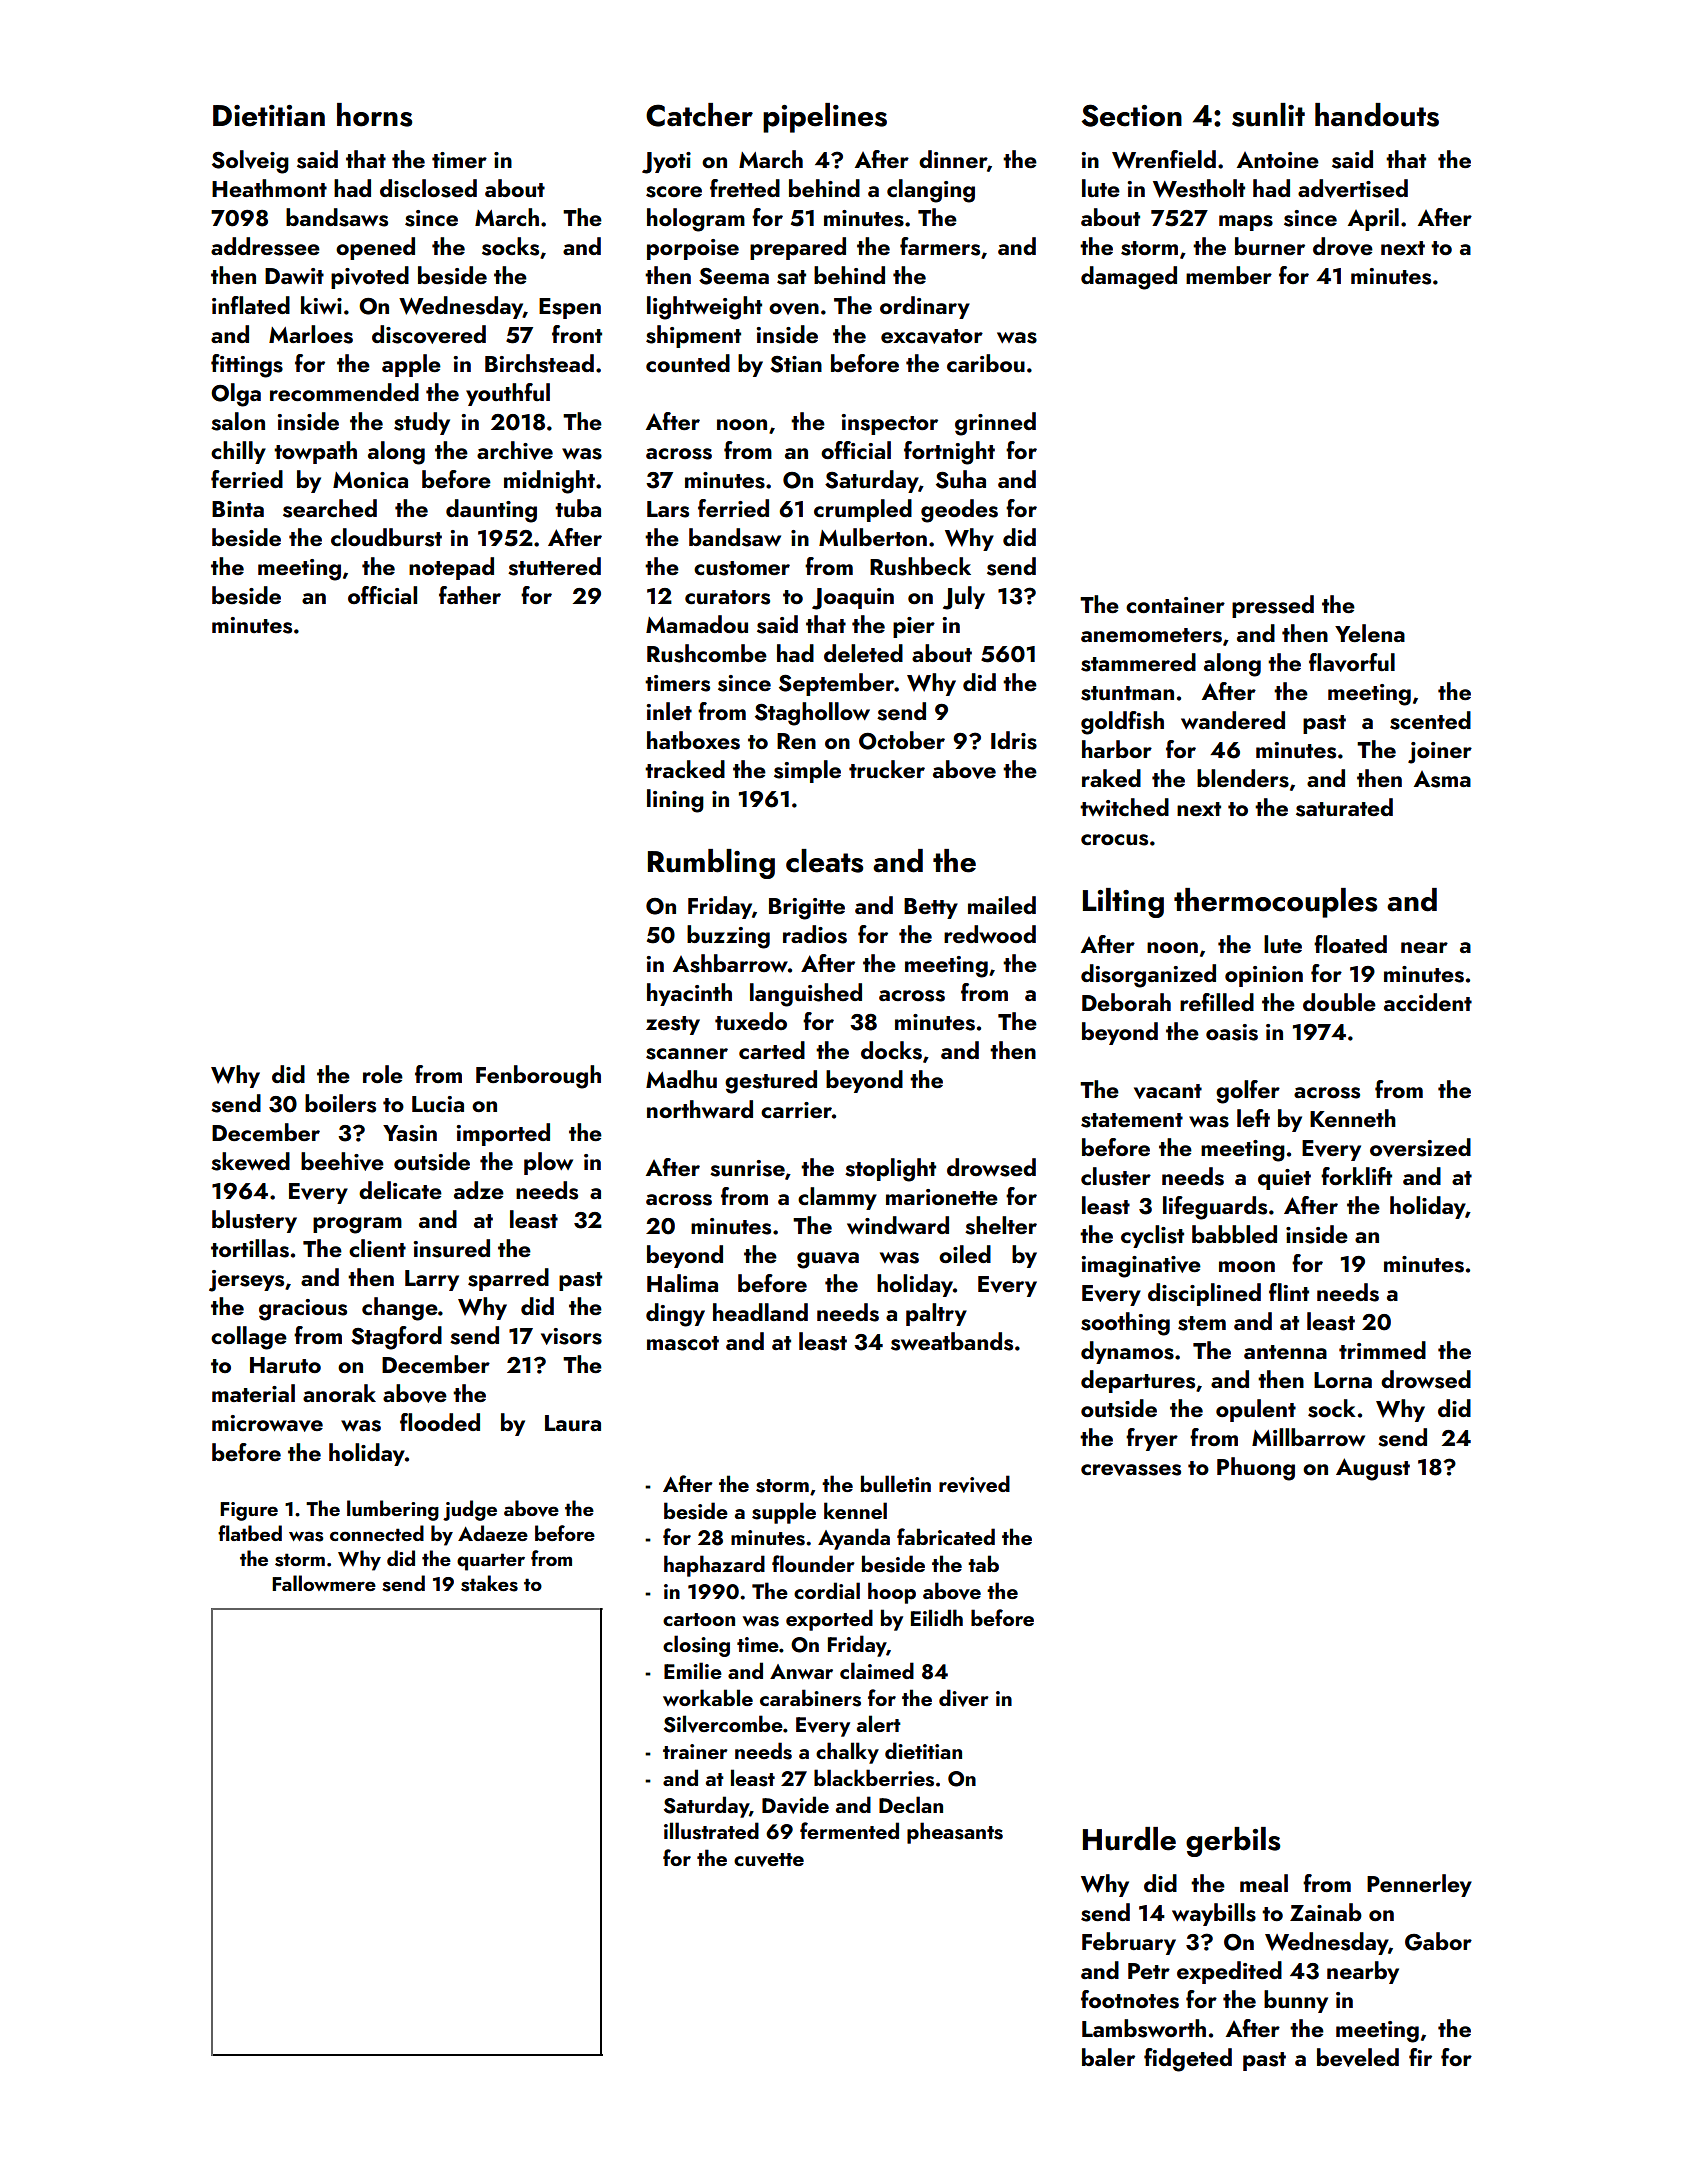  What do you see at coordinates (1168, 1091) in the screenshot?
I see `vacant` at bounding box center [1168, 1091].
